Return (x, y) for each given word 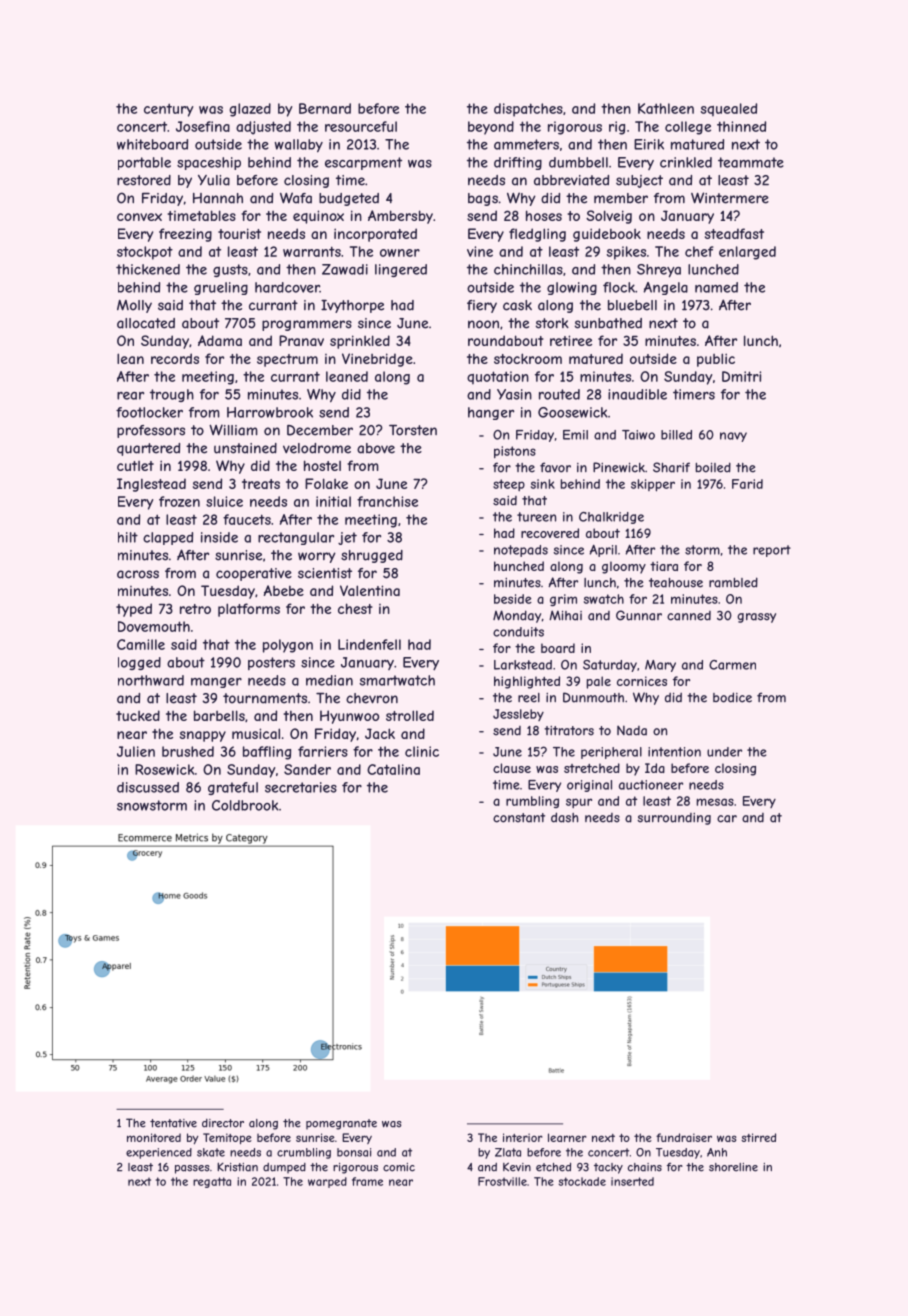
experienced (159, 1153)
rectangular (296, 538)
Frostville (502, 1181)
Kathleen (666, 108)
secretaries (301, 787)
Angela (666, 288)
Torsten (413, 430)
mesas (715, 802)
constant (519, 818)
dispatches (528, 110)
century (168, 110)
